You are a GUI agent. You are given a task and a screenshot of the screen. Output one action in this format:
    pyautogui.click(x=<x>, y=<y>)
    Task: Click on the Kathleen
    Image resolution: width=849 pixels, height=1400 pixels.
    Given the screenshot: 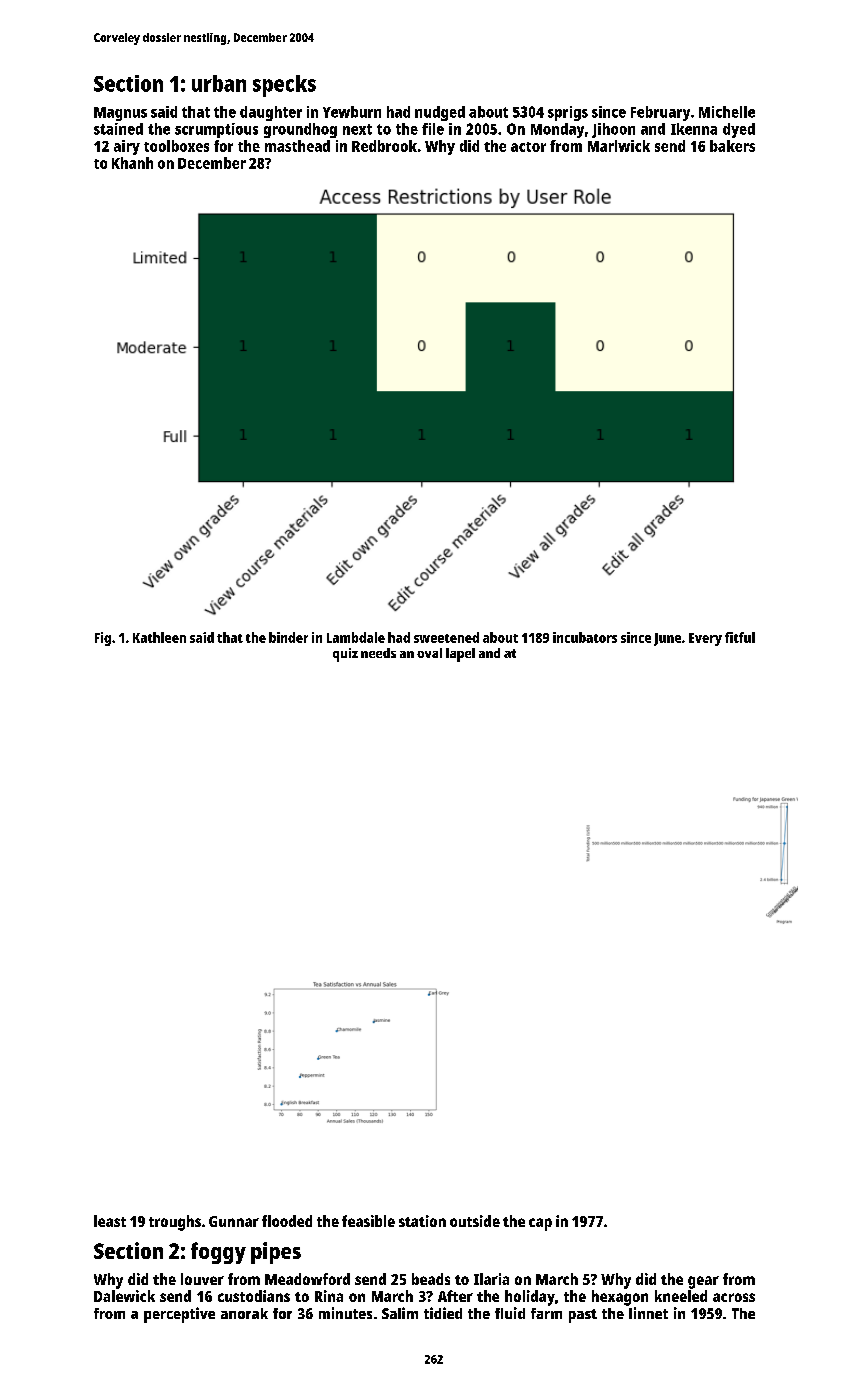 What is the action you would take?
    pyautogui.click(x=159, y=637)
